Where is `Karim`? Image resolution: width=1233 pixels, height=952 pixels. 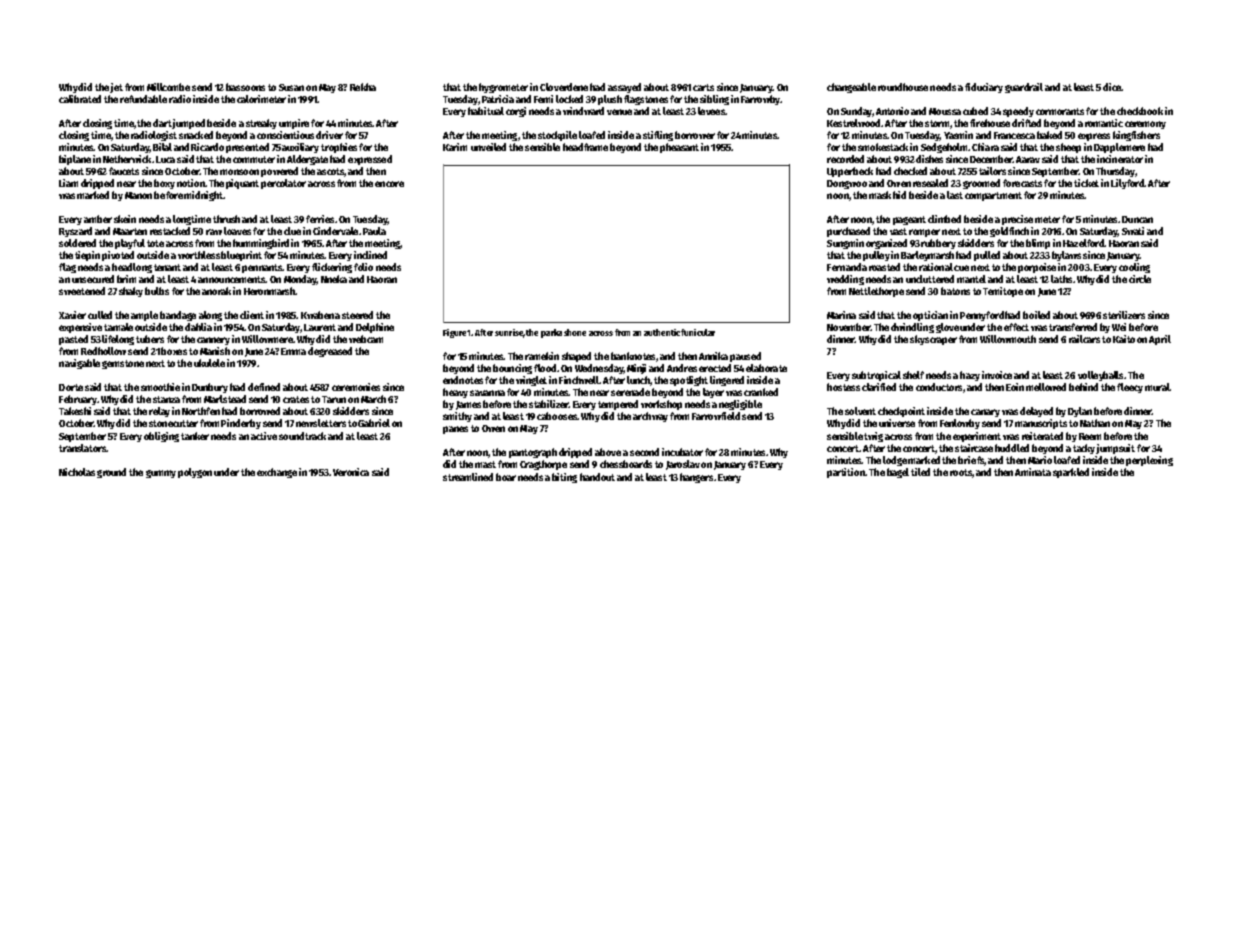 Karim is located at coordinates (455, 147).
